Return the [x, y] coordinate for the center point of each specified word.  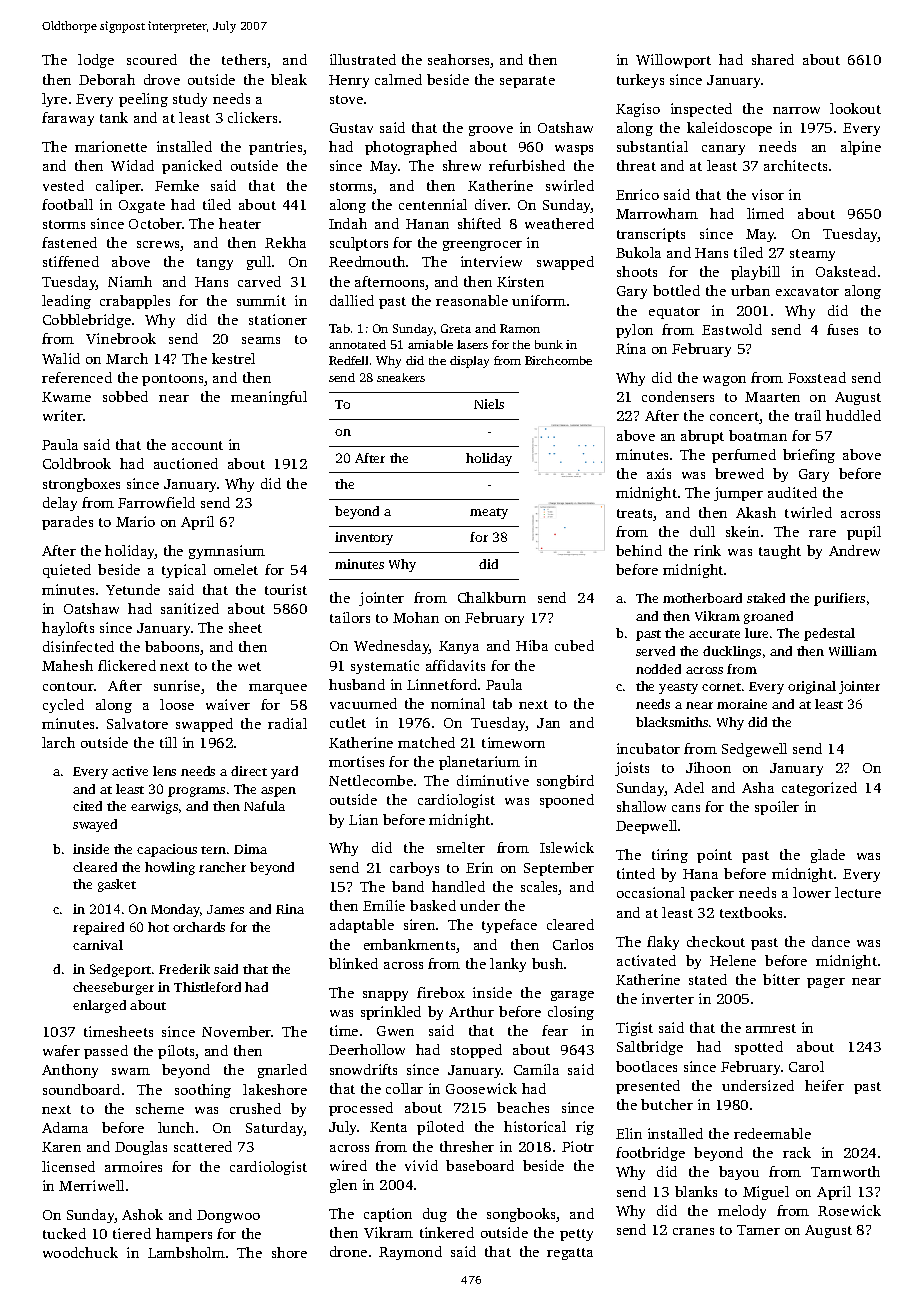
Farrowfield [156, 502]
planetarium [479, 763]
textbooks [751, 912]
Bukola [638, 252]
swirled [570, 185]
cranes [693, 1231]
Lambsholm [186, 1252]
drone [348, 1251]
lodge [96, 61]
